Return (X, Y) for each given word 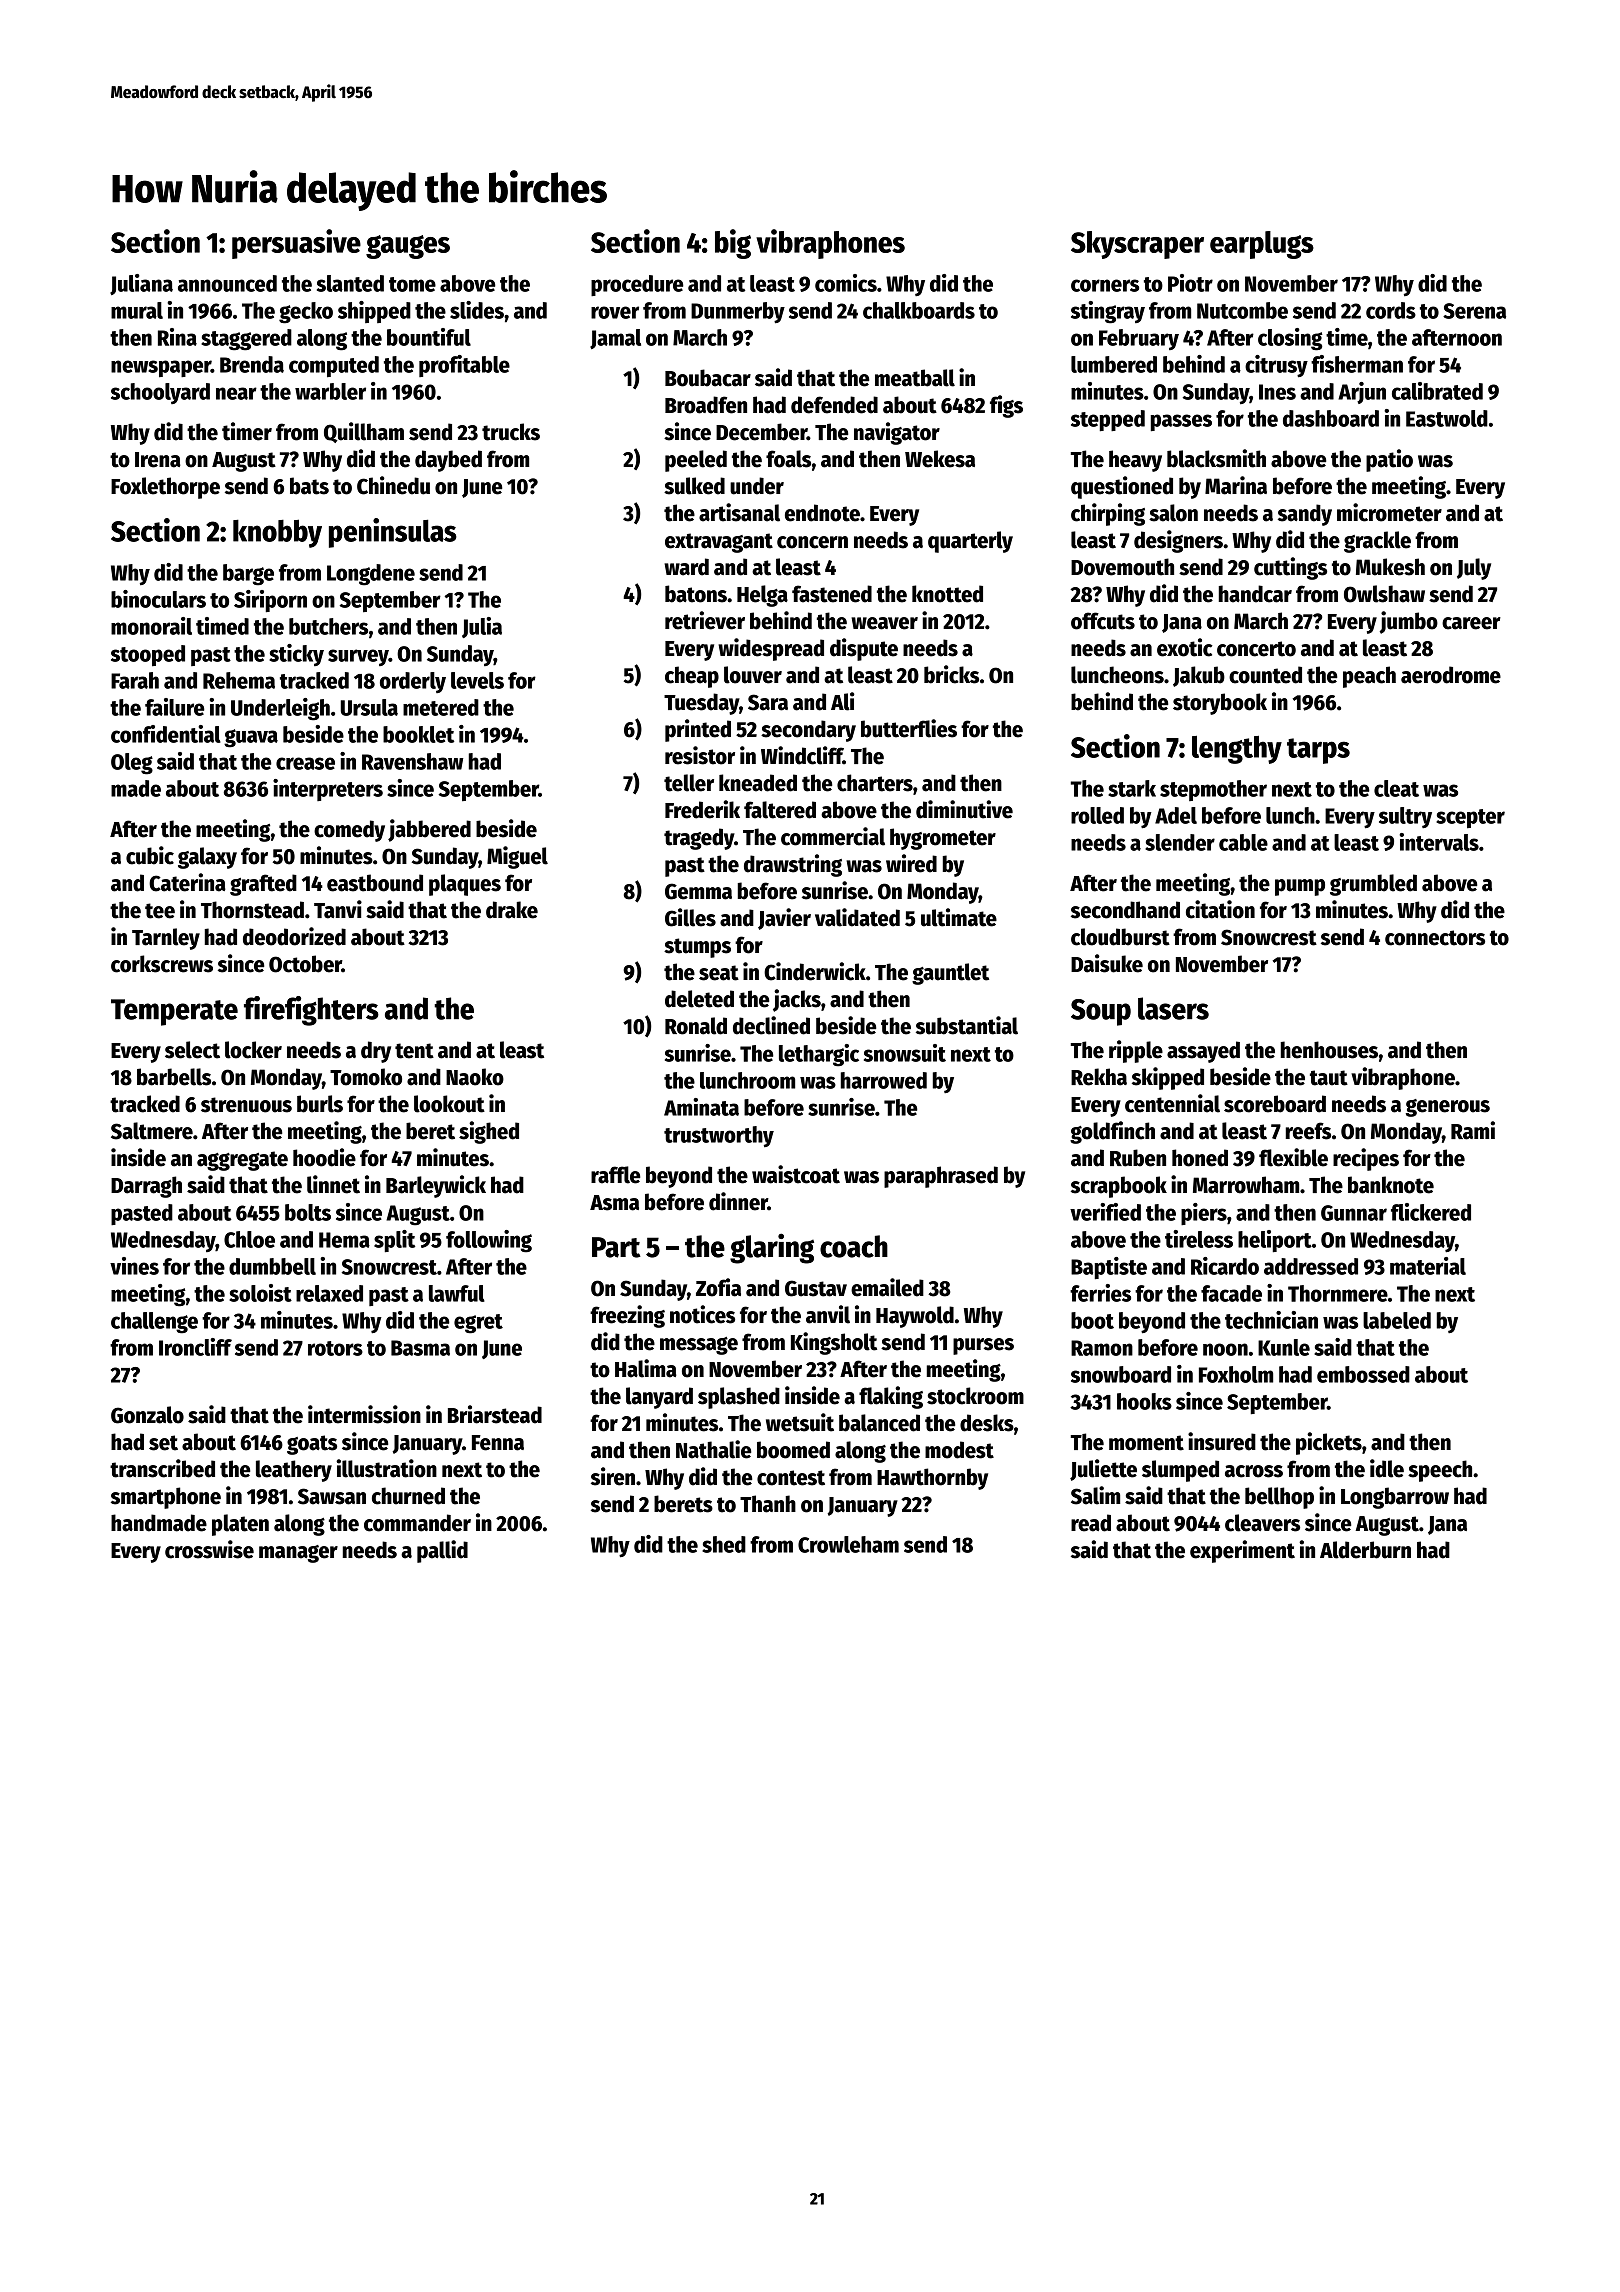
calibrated (1437, 391)
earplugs (1262, 245)
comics (846, 283)
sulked (694, 486)
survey (358, 657)
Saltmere (152, 1131)
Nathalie (714, 1449)
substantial (967, 1025)
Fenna (498, 1443)
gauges (408, 247)
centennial (1172, 1103)
